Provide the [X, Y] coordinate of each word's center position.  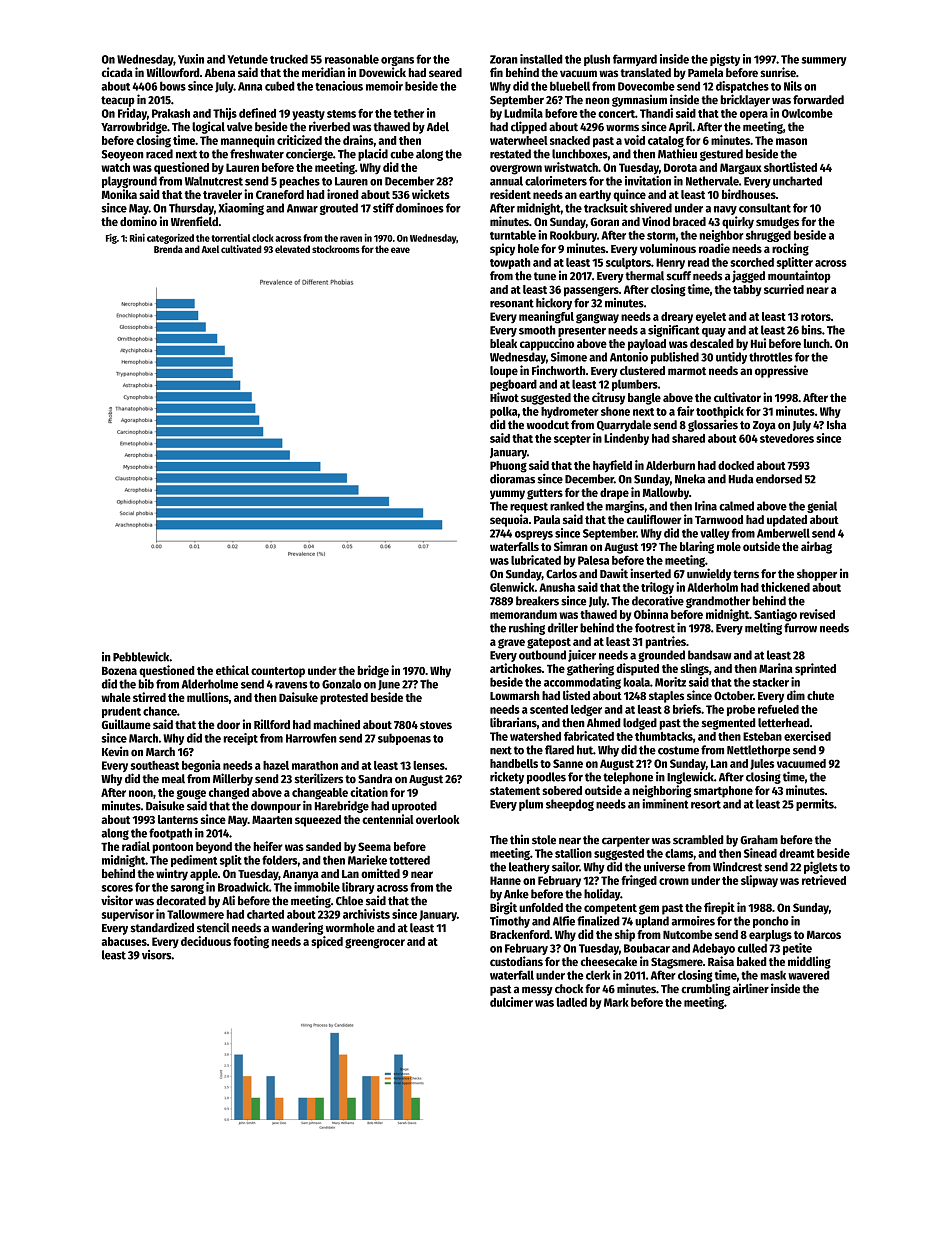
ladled [572, 1002]
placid [373, 155]
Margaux [741, 169]
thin [519, 839]
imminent [665, 804]
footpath [170, 834]
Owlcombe [807, 113]
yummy [507, 495]
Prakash [171, 113]
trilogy [657, 588]
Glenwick [512, 587]
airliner [751, 988]
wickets [431, 194]
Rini [137, 238]
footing [251, 942]
